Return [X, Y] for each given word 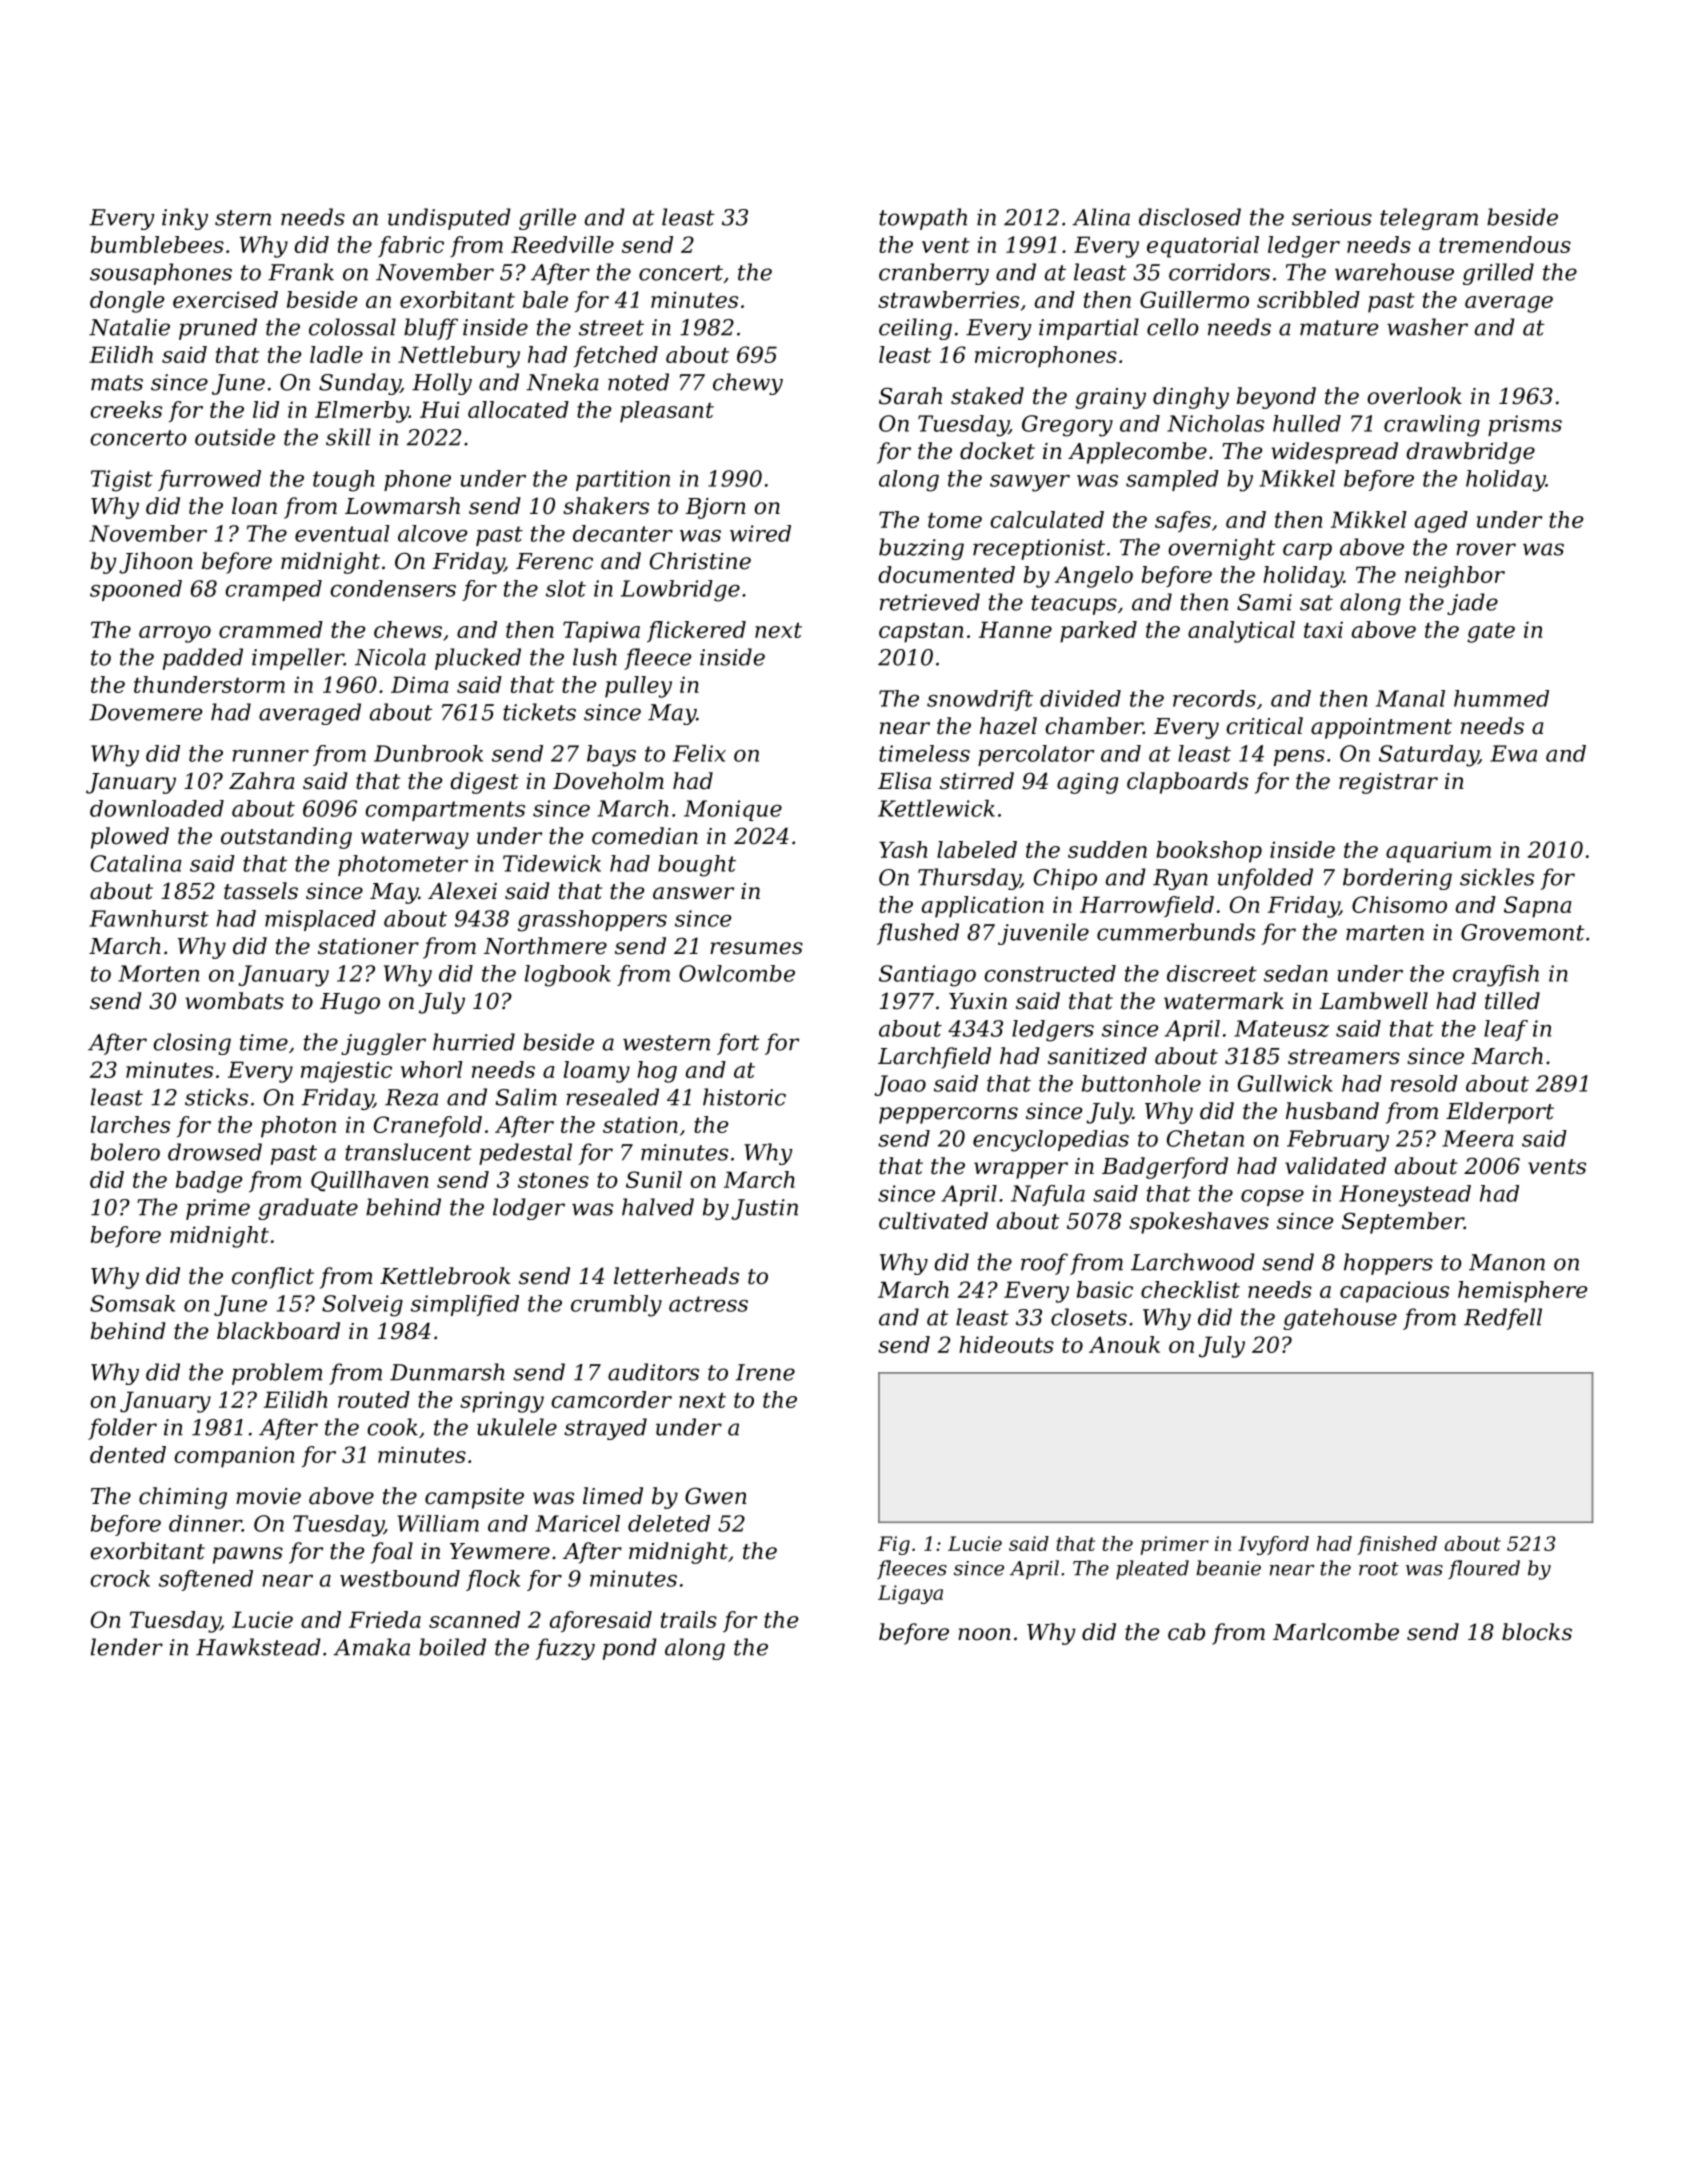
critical [1264, 726]
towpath [923, 219]
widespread [1334, 453]
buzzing [921, 549]
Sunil [654, 1179]
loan [254, 506]
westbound [400, 1578]
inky [185, 219]
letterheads [676, 1276]
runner [270, 756]
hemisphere [1522, 1292]
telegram [1429, 219]
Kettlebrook [445, 1276]
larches [130, 1124]
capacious [1394, 1292]
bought [697, 866]
